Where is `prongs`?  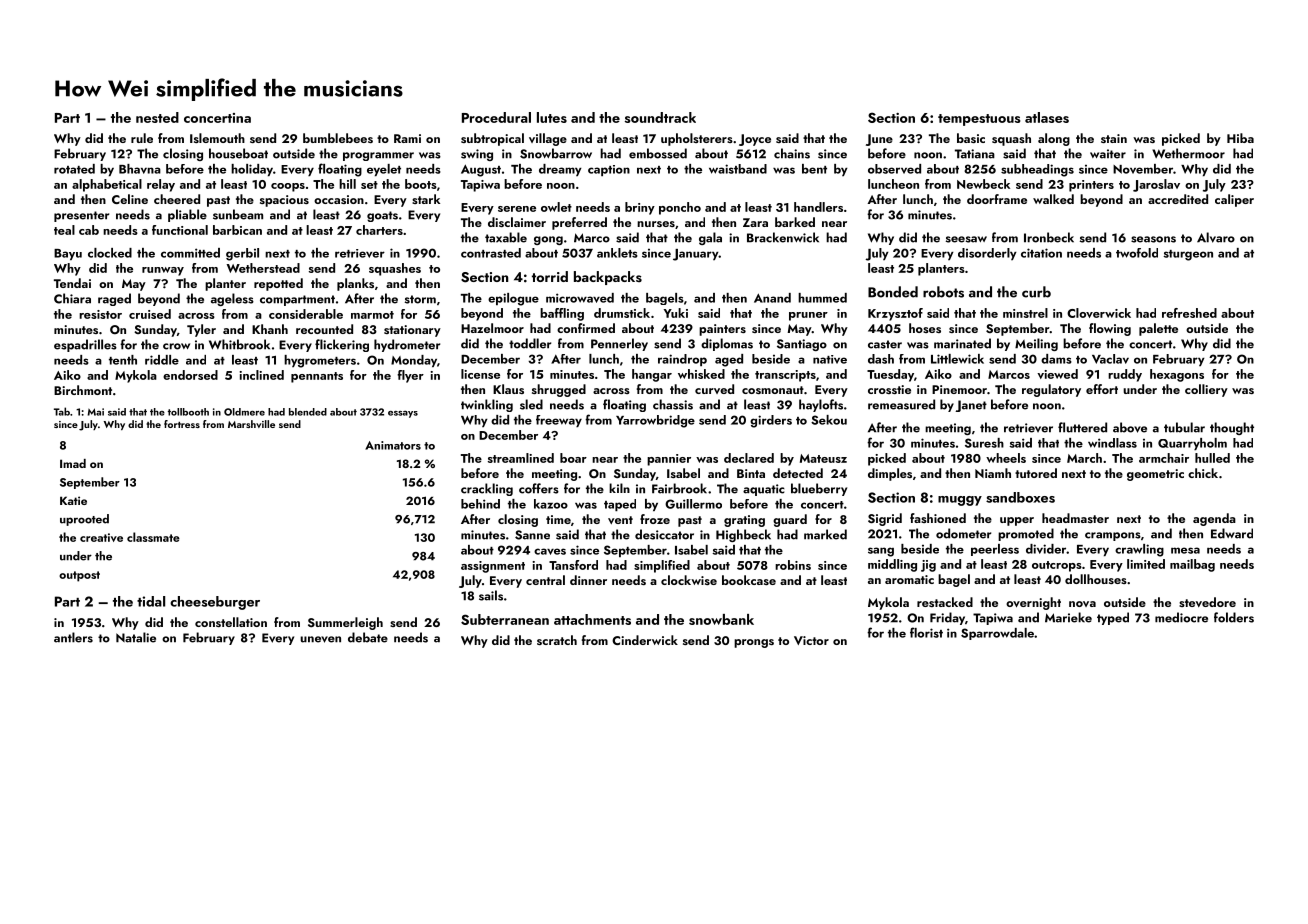
prongs is located at coordinates (754, 643).
